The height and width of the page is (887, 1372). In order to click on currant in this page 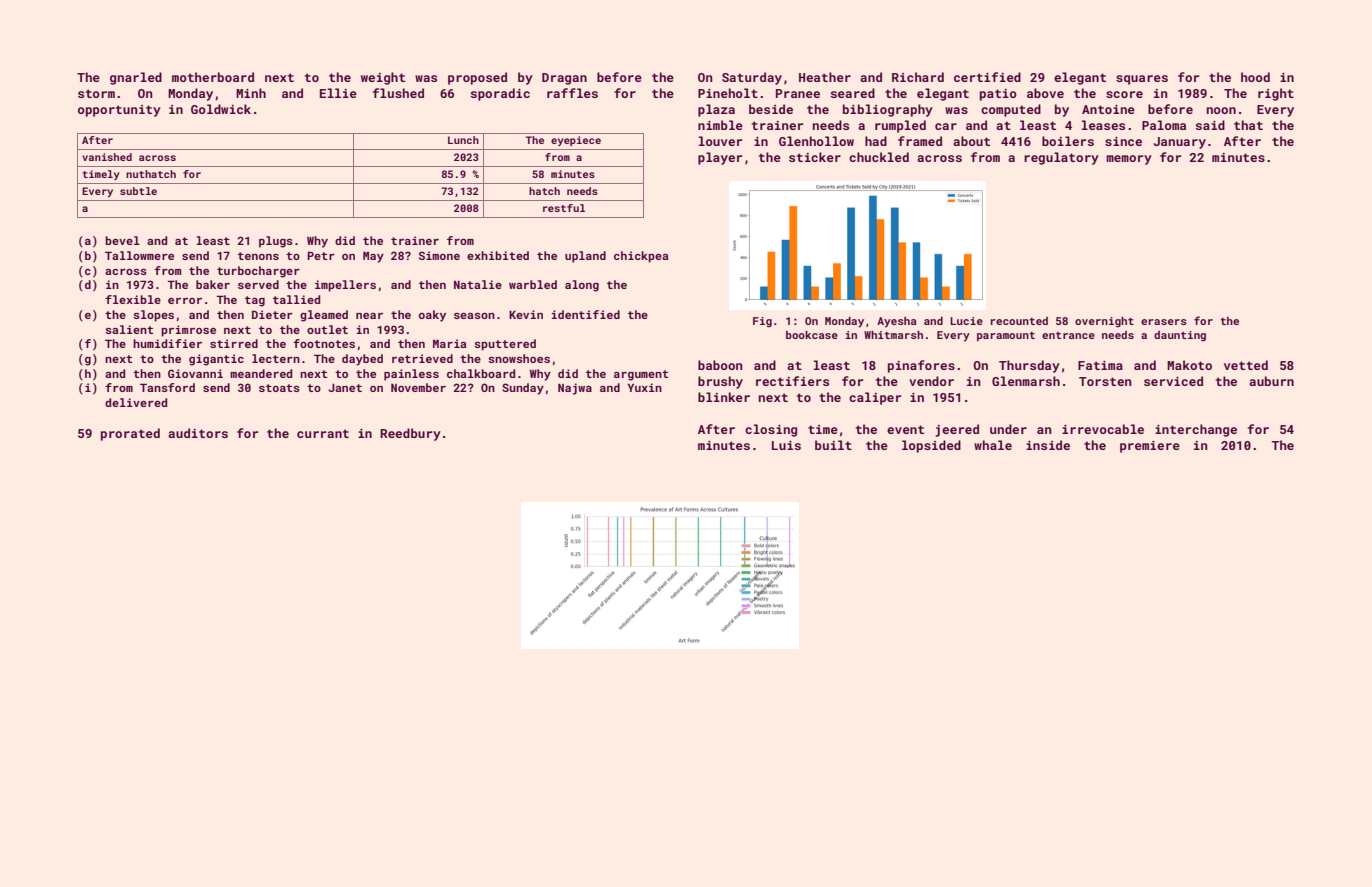, I will do `click(323, 433)`.
